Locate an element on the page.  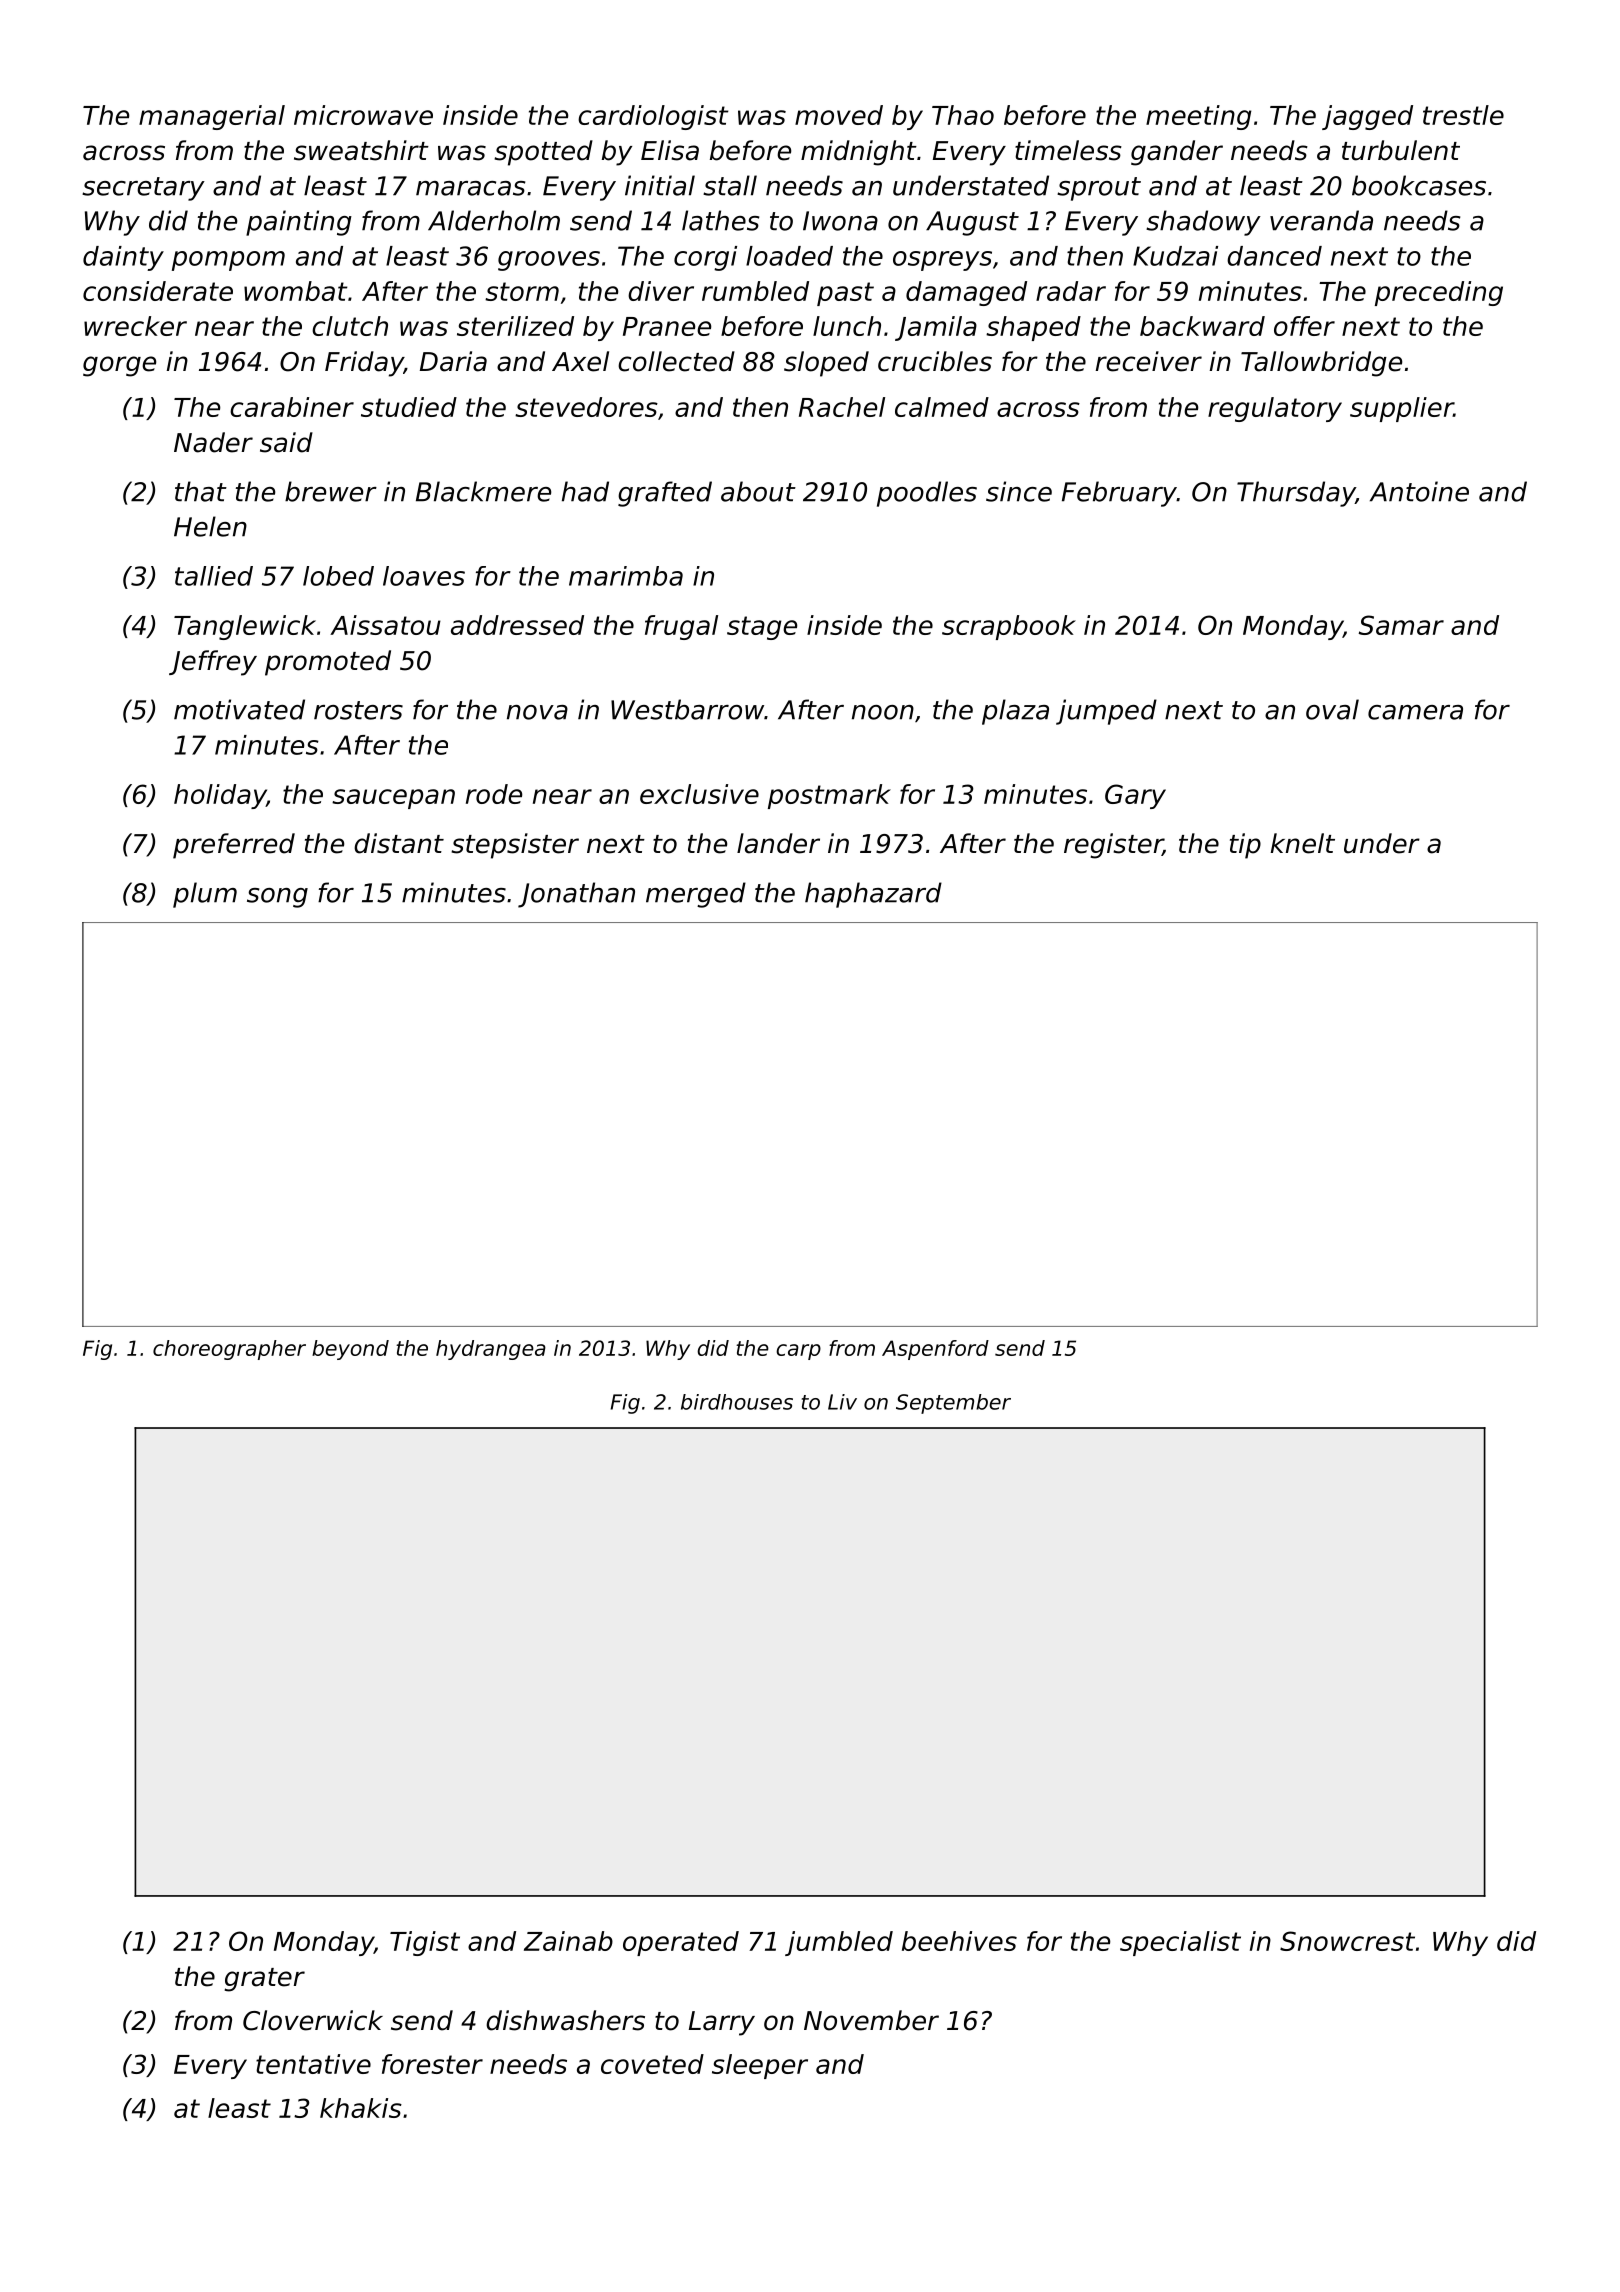
plum is located at coordinates (205, 895).
